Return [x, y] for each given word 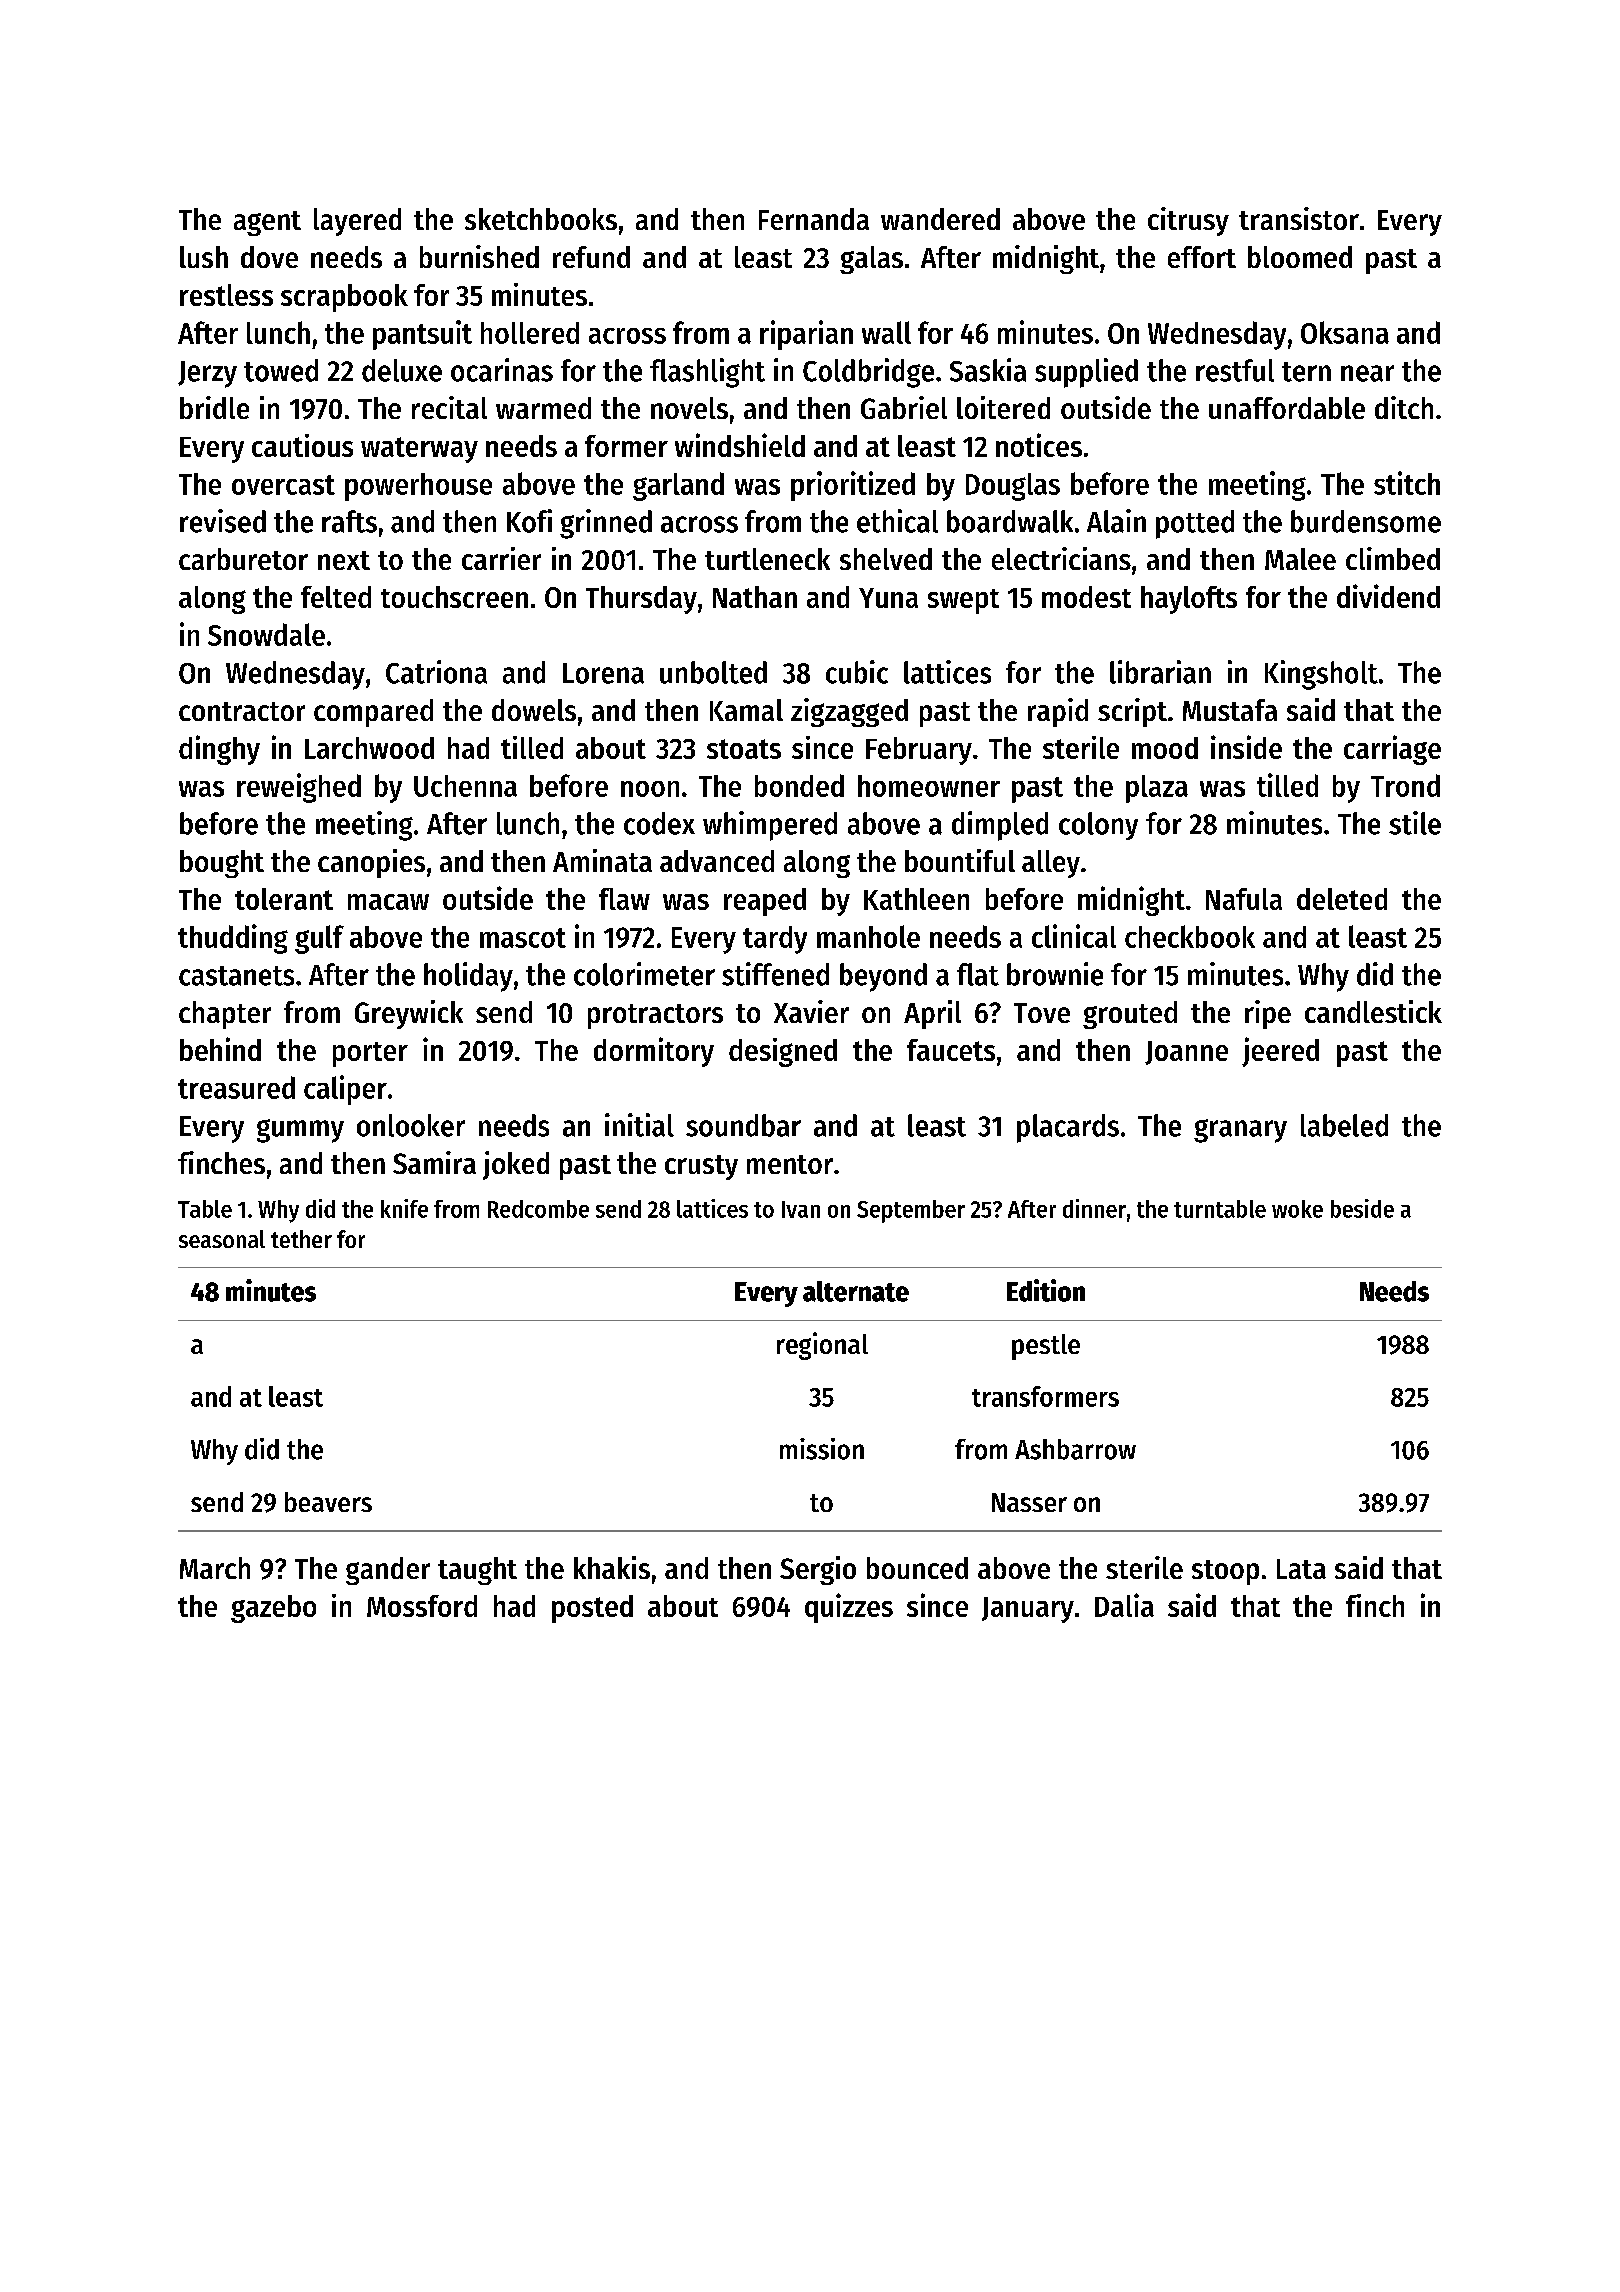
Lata [1301, 1569]
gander [388, 1571]
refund [591, 257]
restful [1235, 370]
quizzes [849, 1608]
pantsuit [422, 335]
